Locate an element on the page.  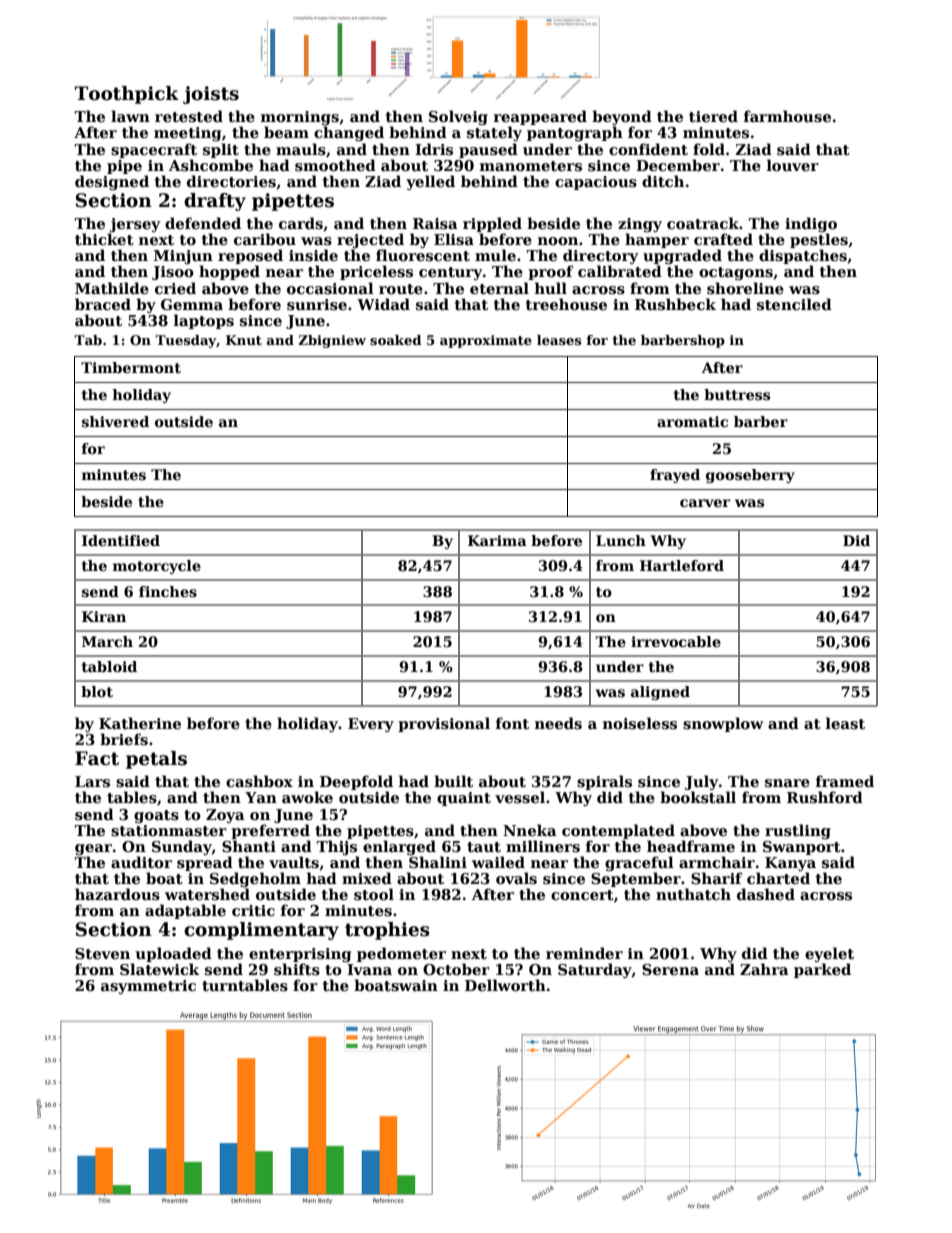
Nneka is located at coordinates (530, 830).
